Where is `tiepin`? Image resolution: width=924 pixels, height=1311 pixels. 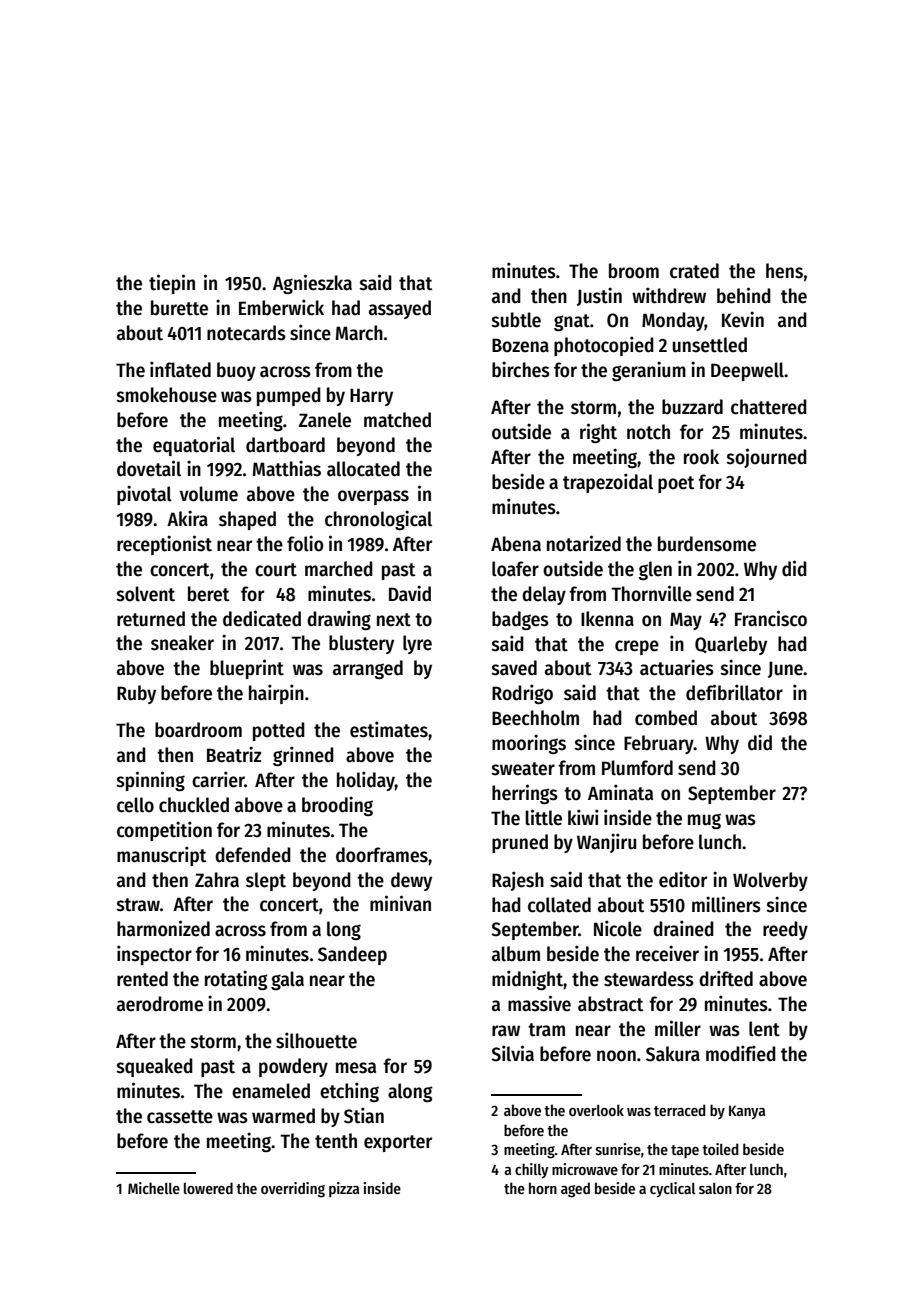
tiepin is located at coordinates (172, 284).
